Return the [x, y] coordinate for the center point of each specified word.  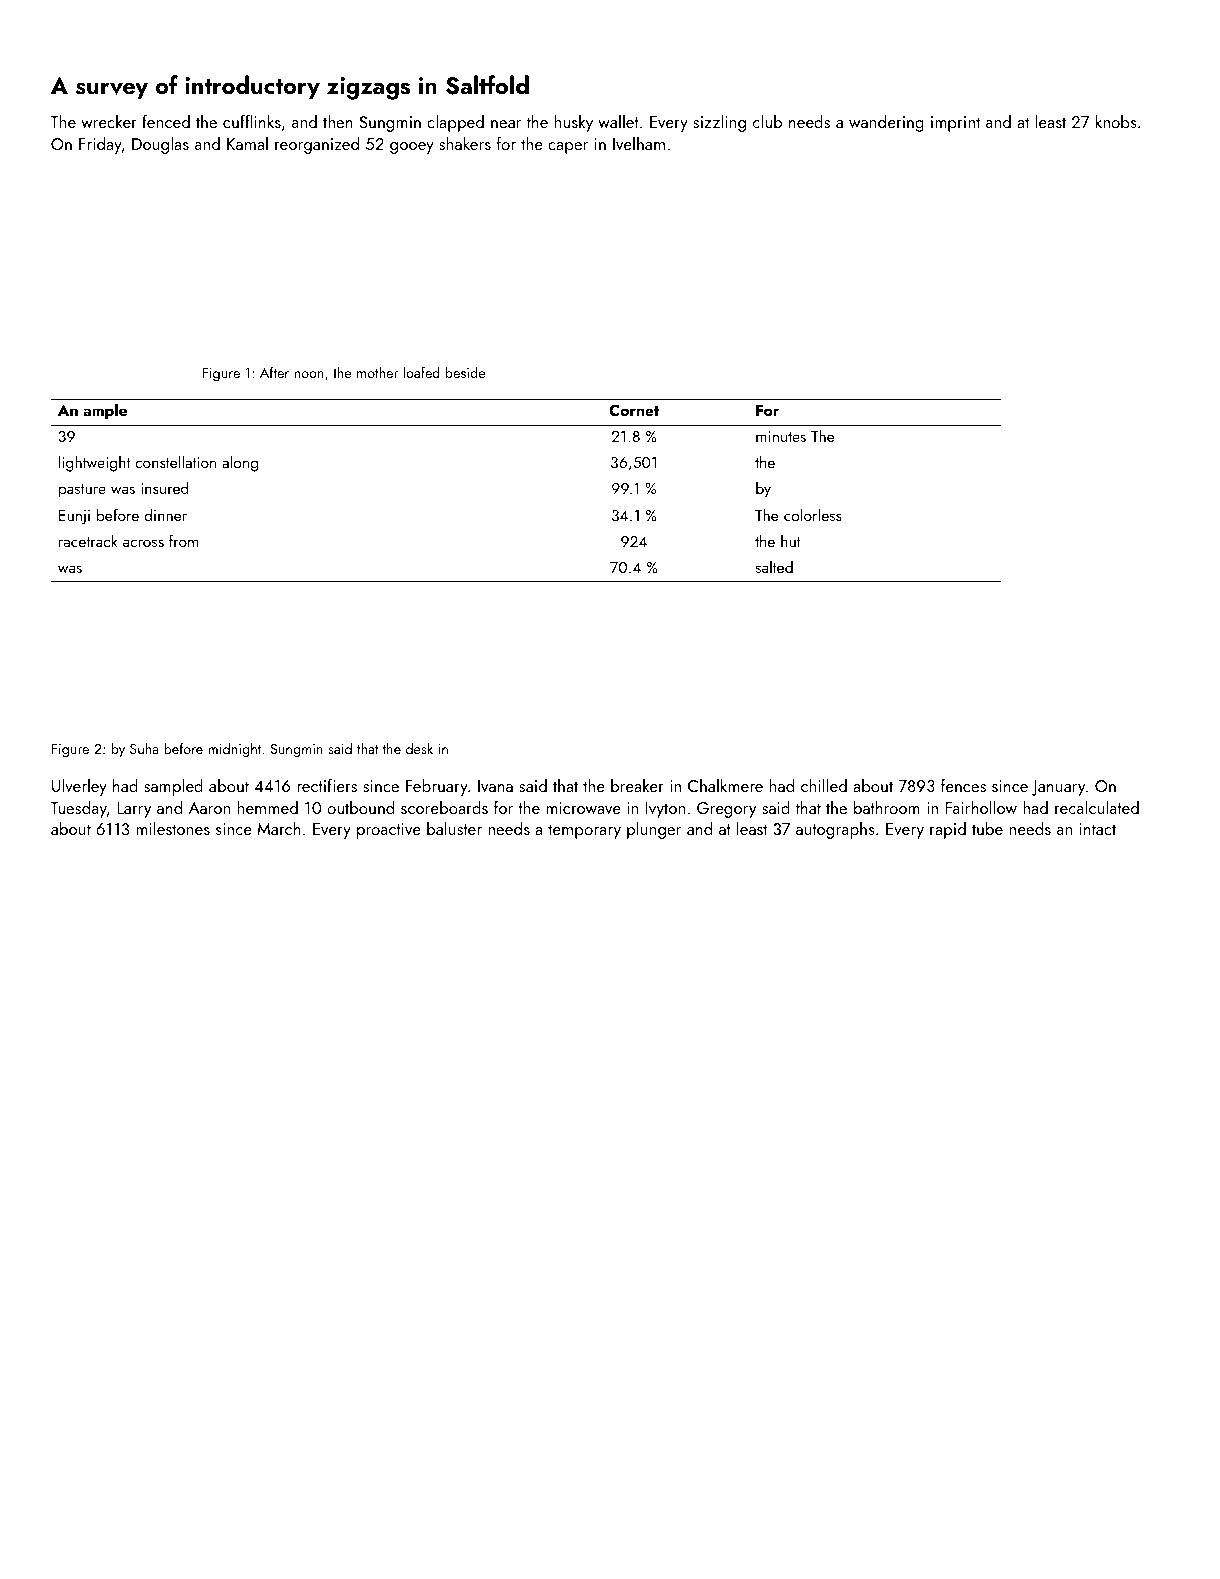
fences [963, 785]
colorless [813, 514]
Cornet [634, 410]
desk [419, 748]
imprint [955, 124]
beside [465, 372]
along [240, 463]
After [274, 372]
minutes [781, 436]
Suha [144, 748]
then [338, 121]
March [279, 828]
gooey [412, 148]
